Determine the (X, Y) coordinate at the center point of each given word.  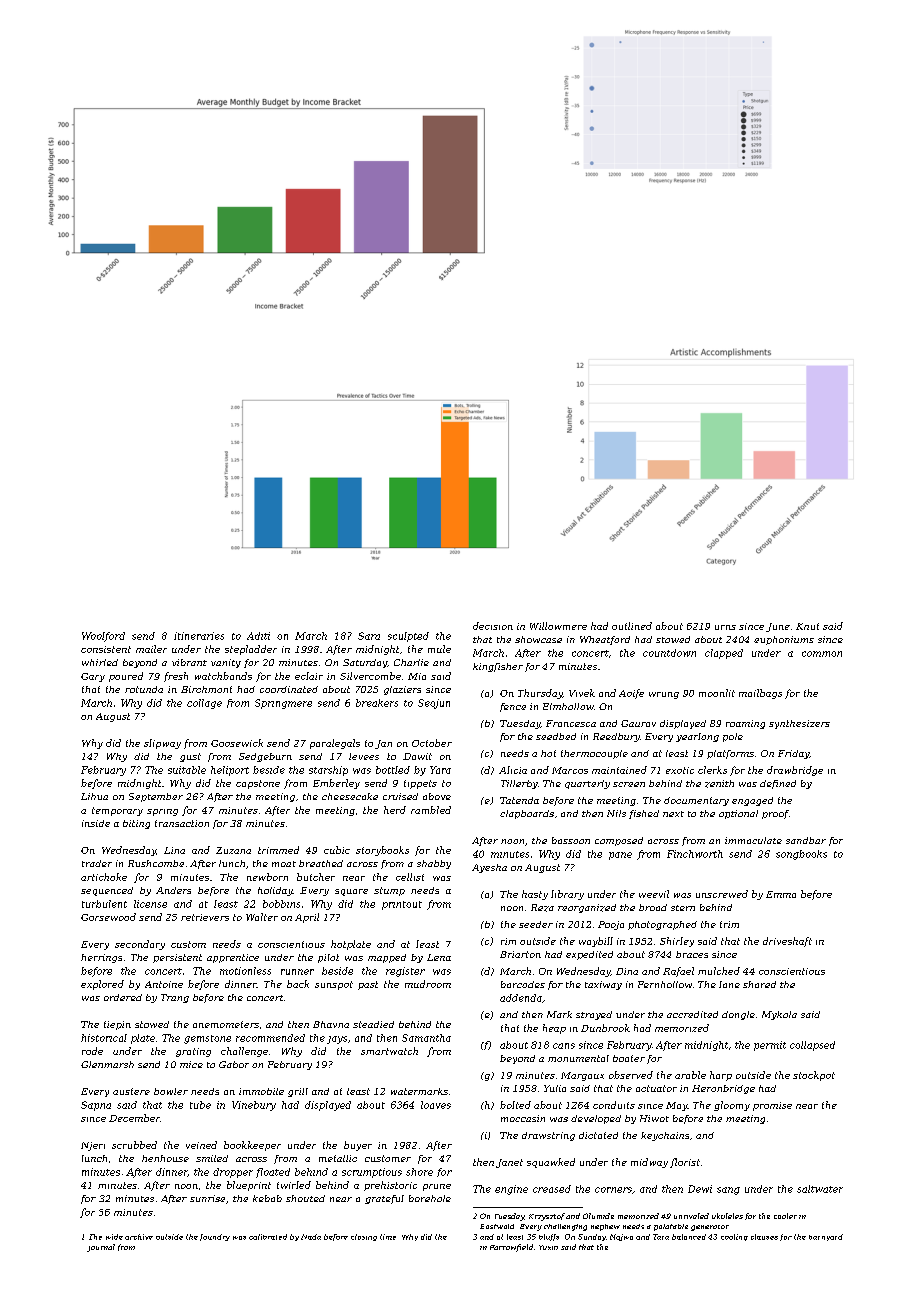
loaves (436, 1105)
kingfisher (498, 667)
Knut (807, 626)
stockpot (814, 1076)
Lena (439, 957)
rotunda (144, 689)
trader (97, 863)
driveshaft (787, 942)
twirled (294, 1185)
